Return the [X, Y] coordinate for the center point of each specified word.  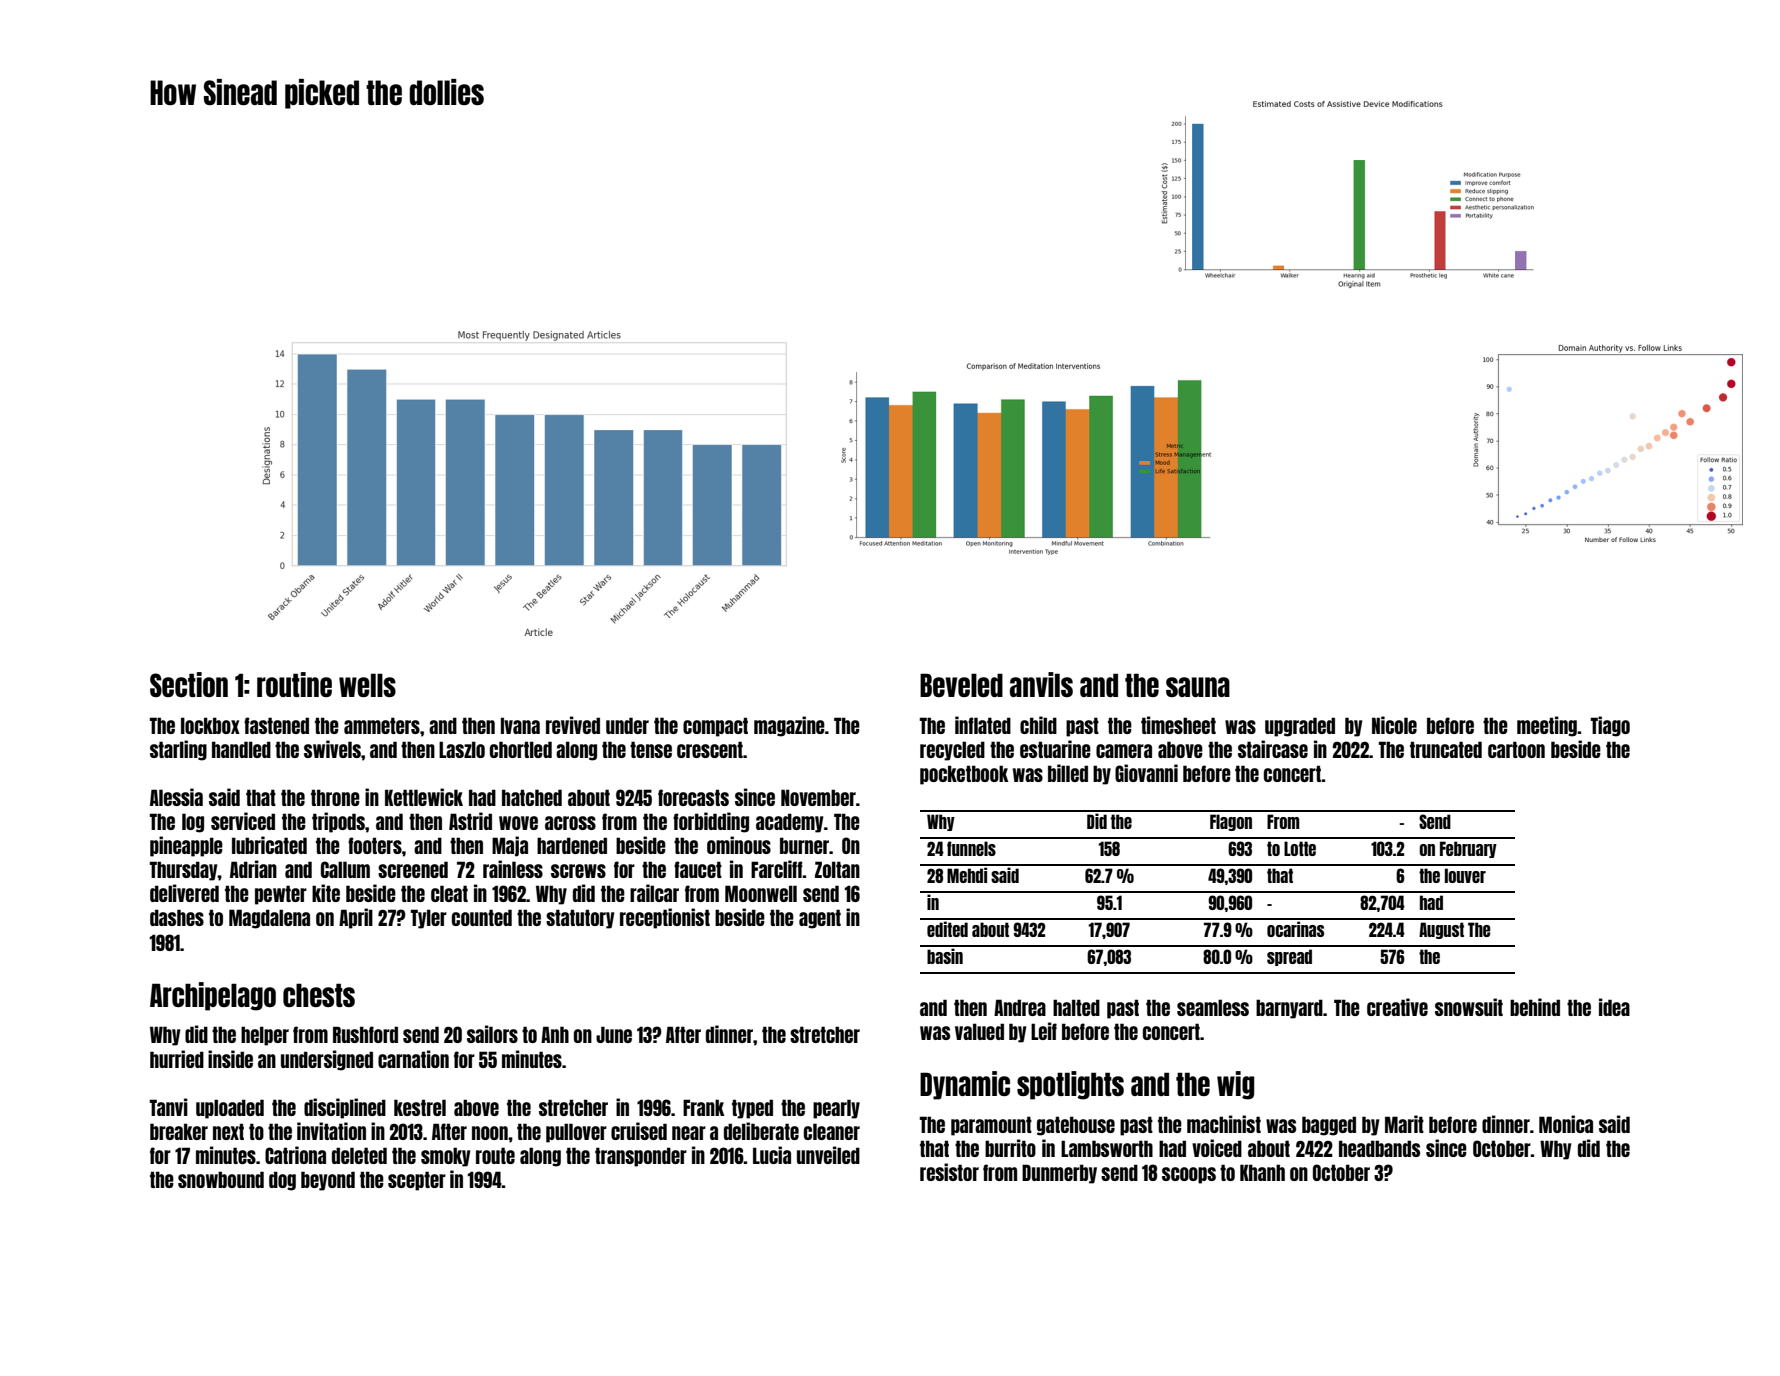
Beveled [961, 685]
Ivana [520, 725]
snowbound [221, 1179]
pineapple [186, 846]
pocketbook [964, 775]
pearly [836, 1109]
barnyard [1289, 1009]
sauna [1198, 687]
